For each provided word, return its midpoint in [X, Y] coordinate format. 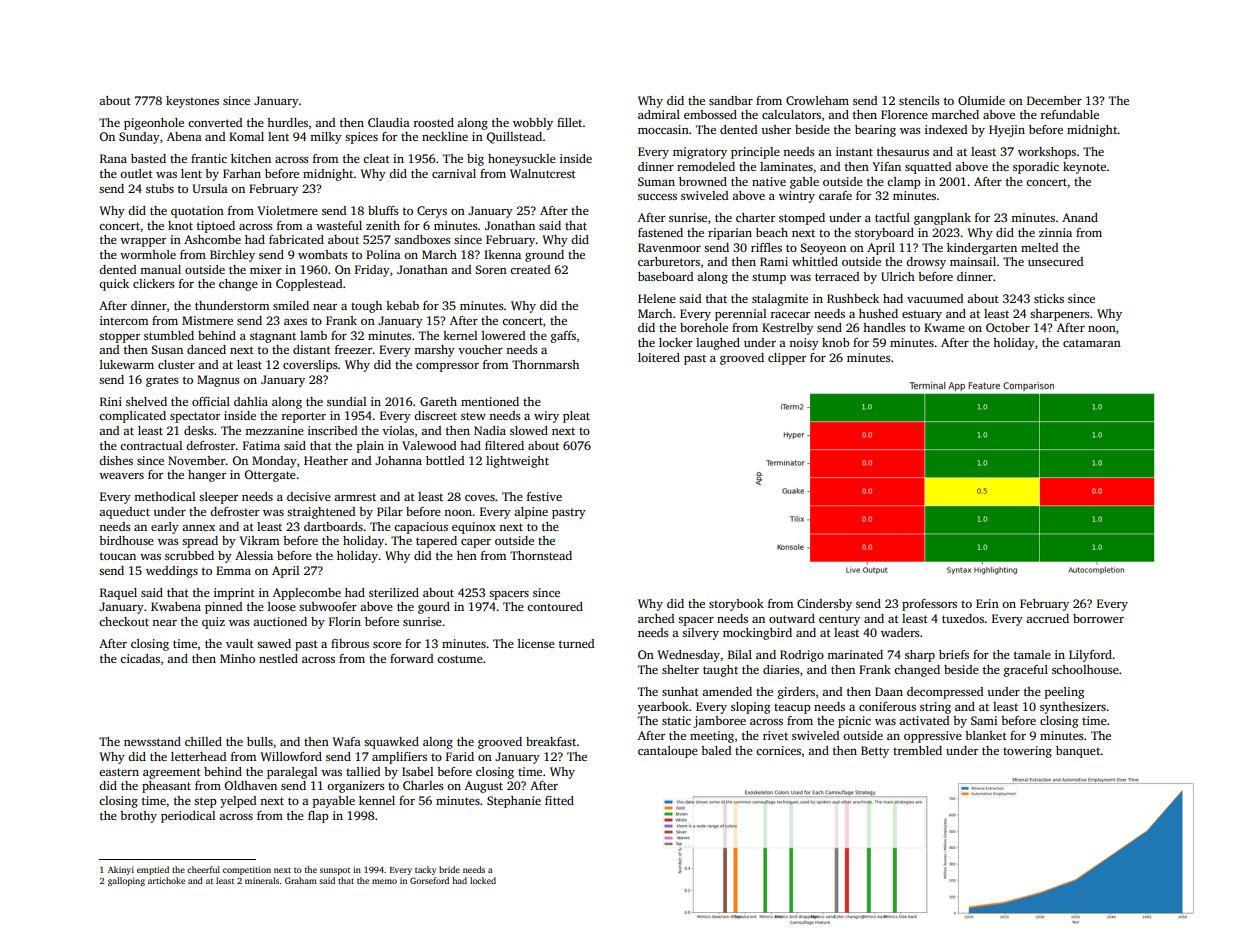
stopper [119, 337]
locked [483, 880]
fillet [569, 122]
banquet [1078, 752]
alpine [531, 513]
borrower [1098, 618]
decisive [309, 496]
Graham [301, 880]
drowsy [926, 263]
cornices [778, 750]
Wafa [346, 741]
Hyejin [1007, 131]
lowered [503, 335]
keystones [192, 102]
